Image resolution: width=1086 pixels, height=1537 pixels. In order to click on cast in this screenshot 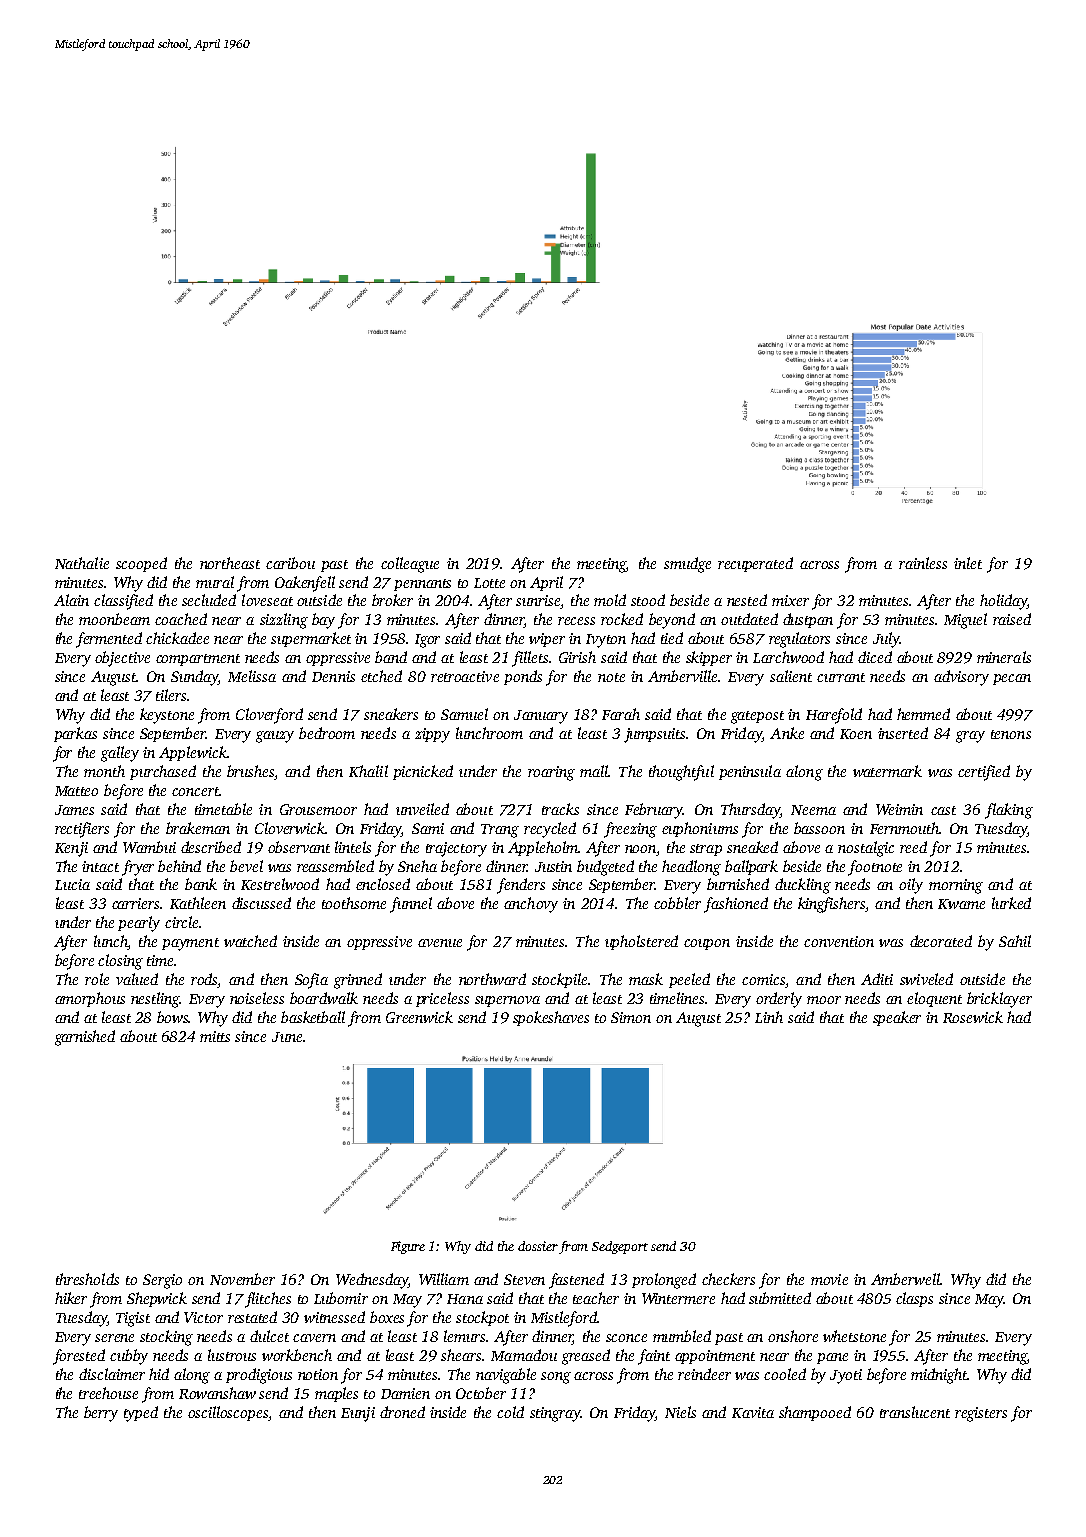, I will do `click(943, 810)`.
